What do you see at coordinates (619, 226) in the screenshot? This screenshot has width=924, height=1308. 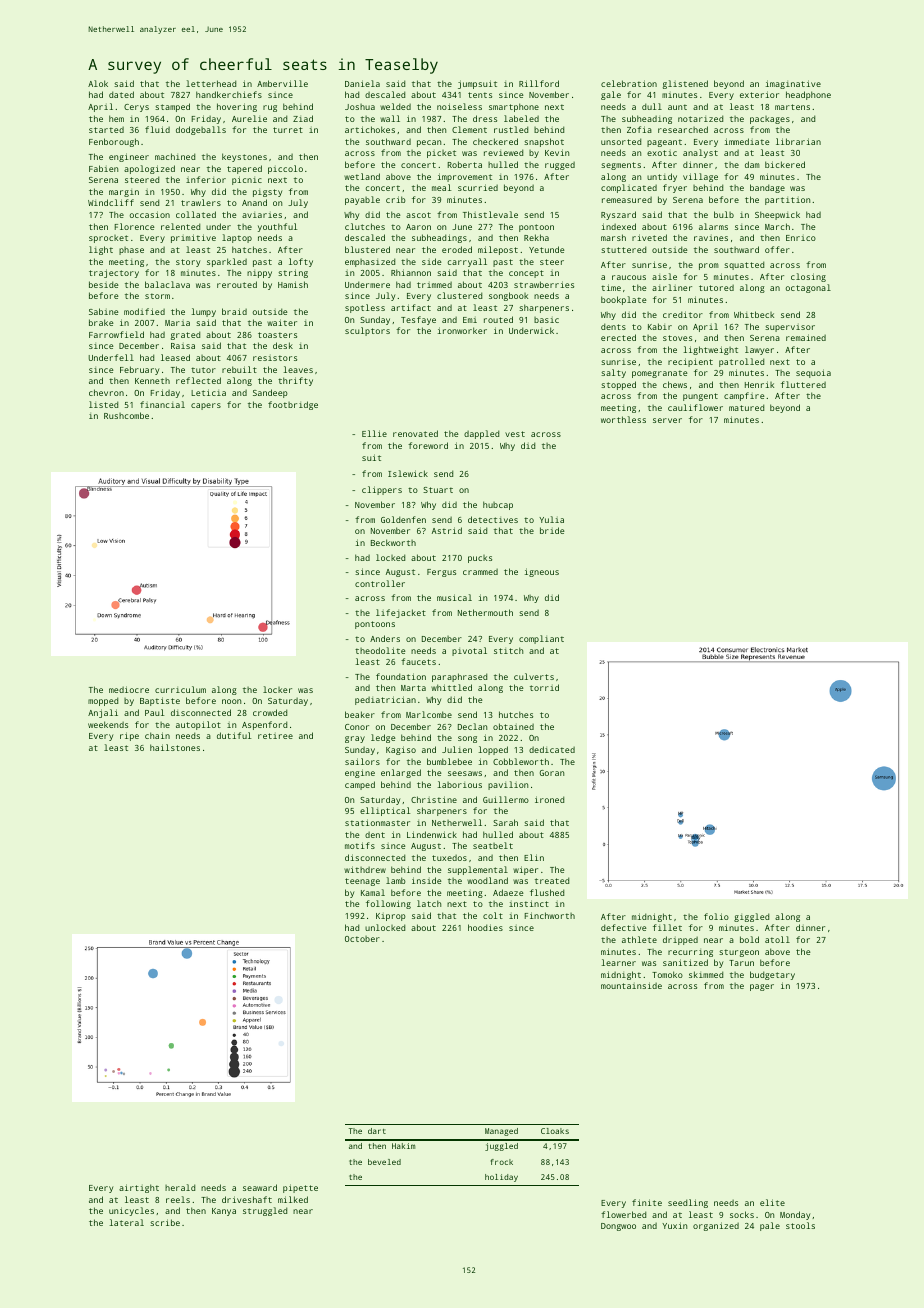 I see `indexed` at bounding box center [619, 226].
